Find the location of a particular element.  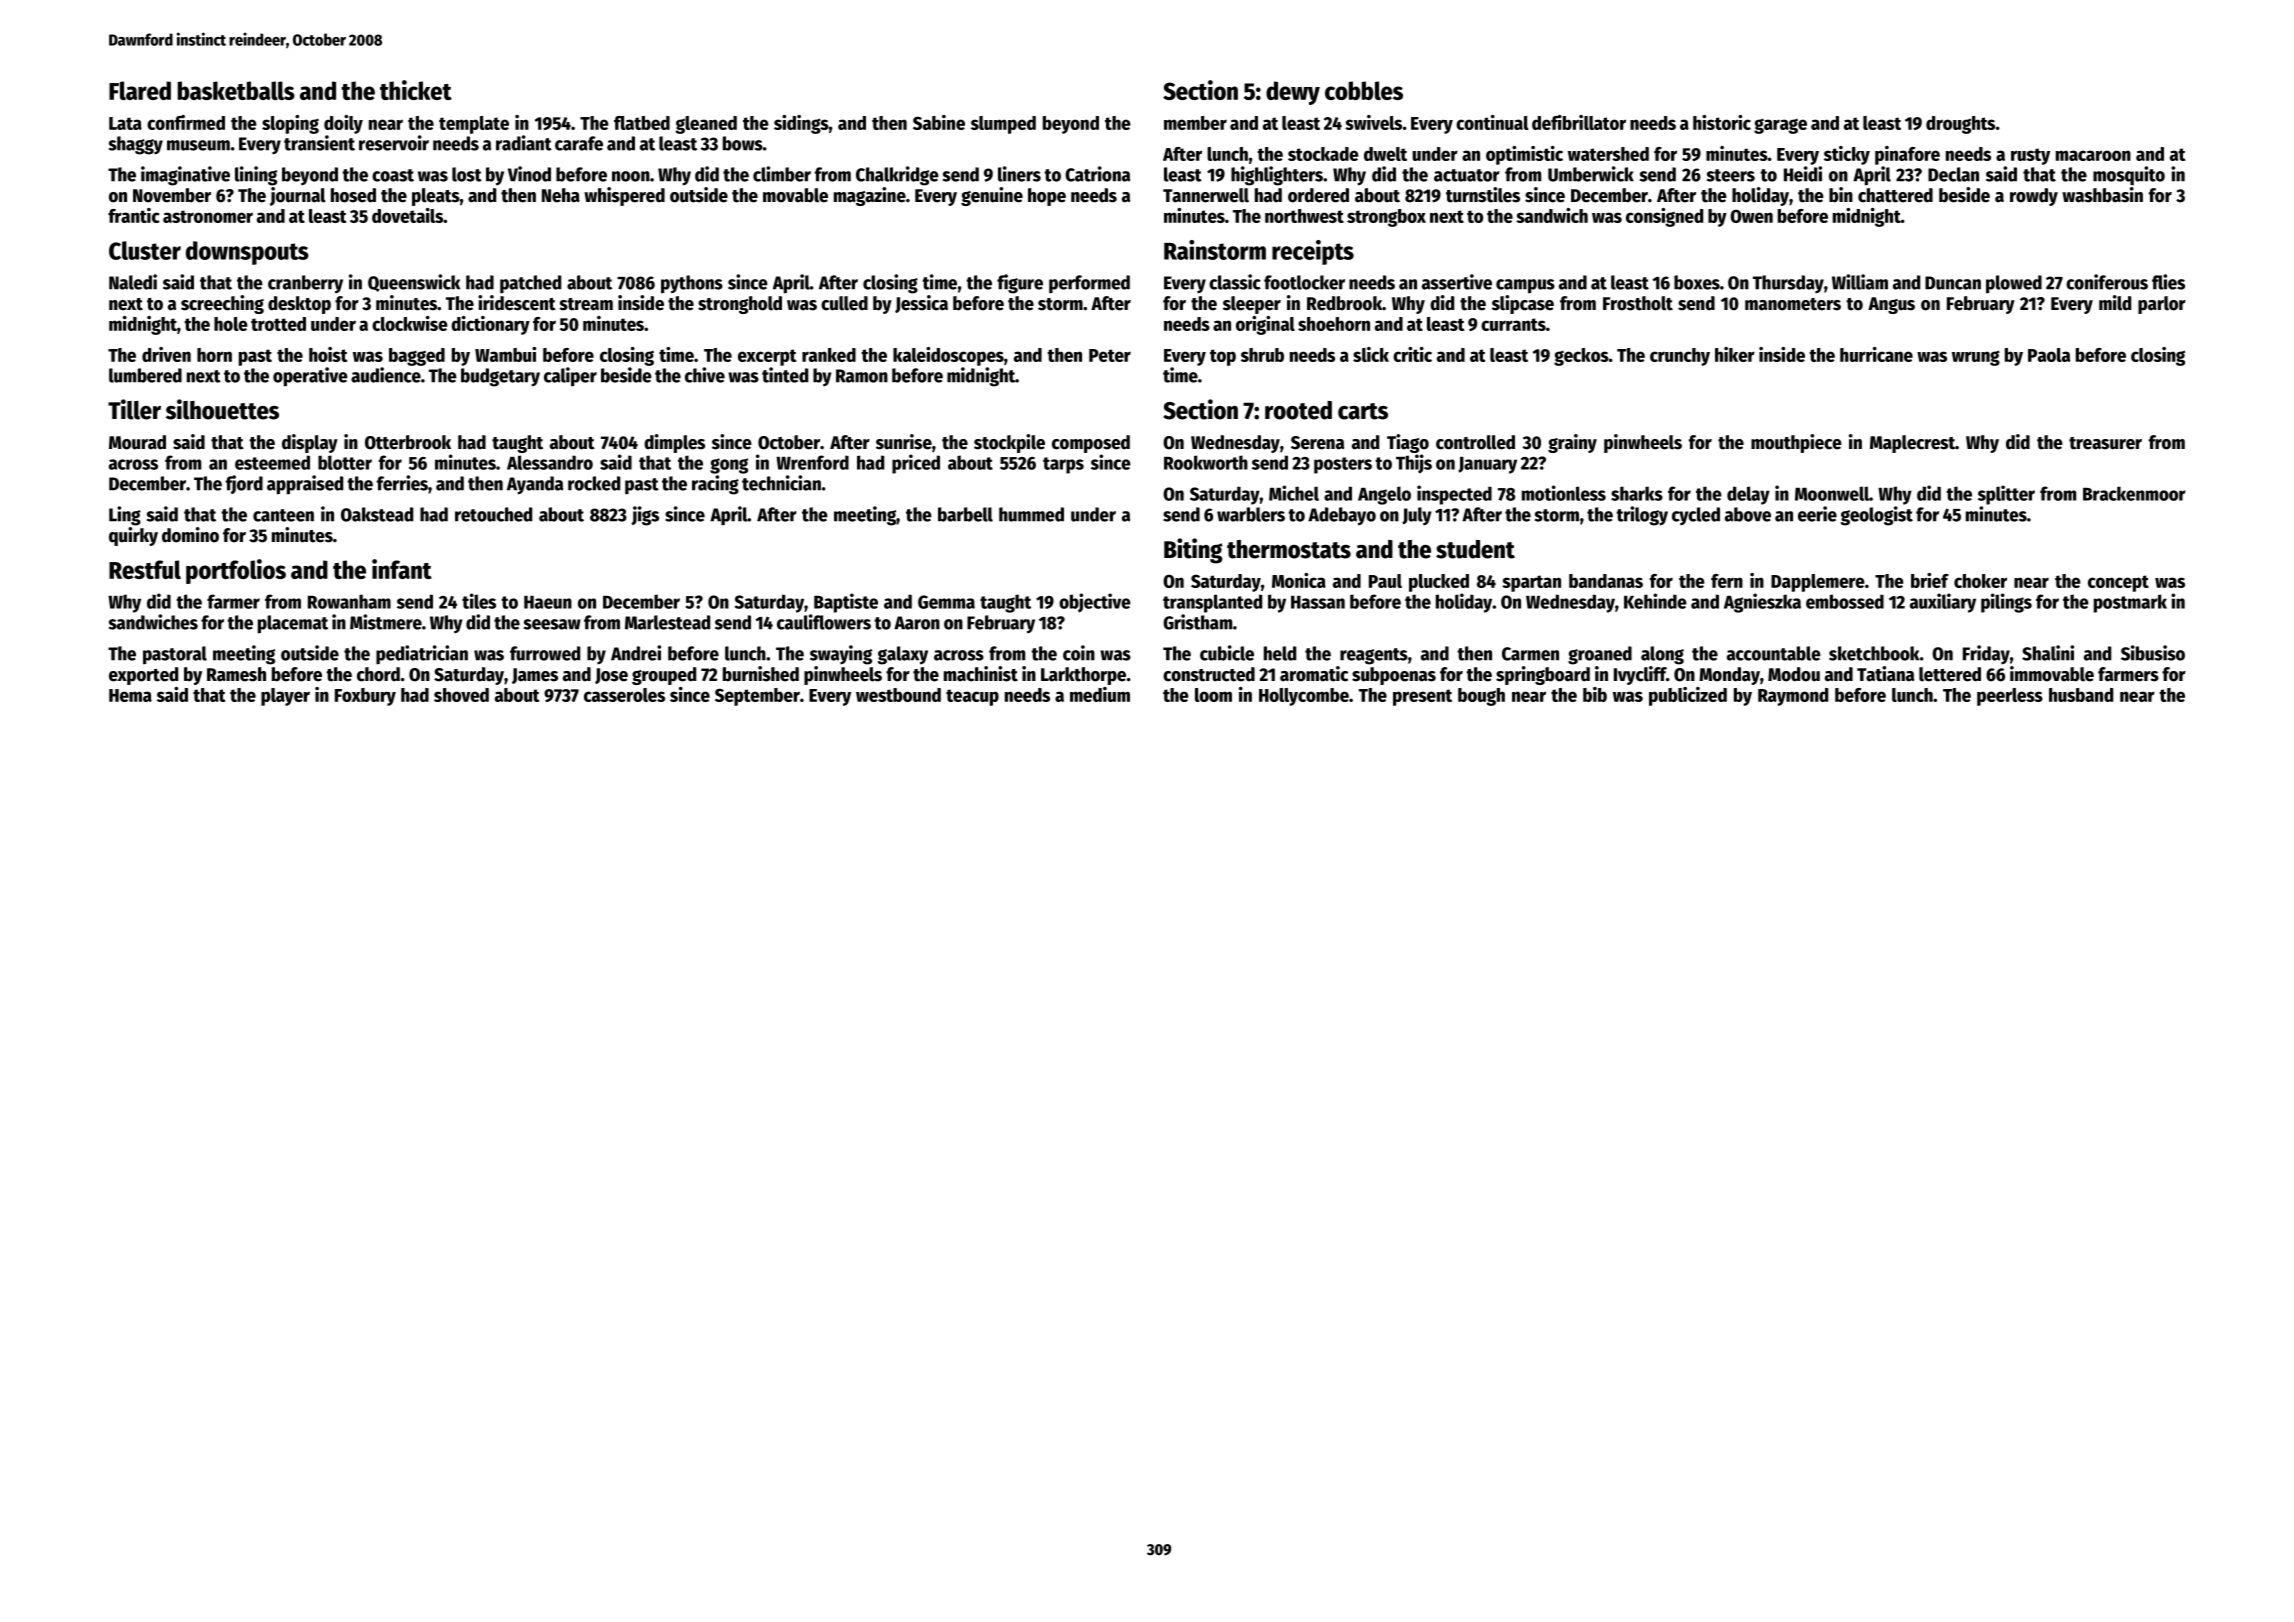

Mistmere is located at coordinates (386, 622).
